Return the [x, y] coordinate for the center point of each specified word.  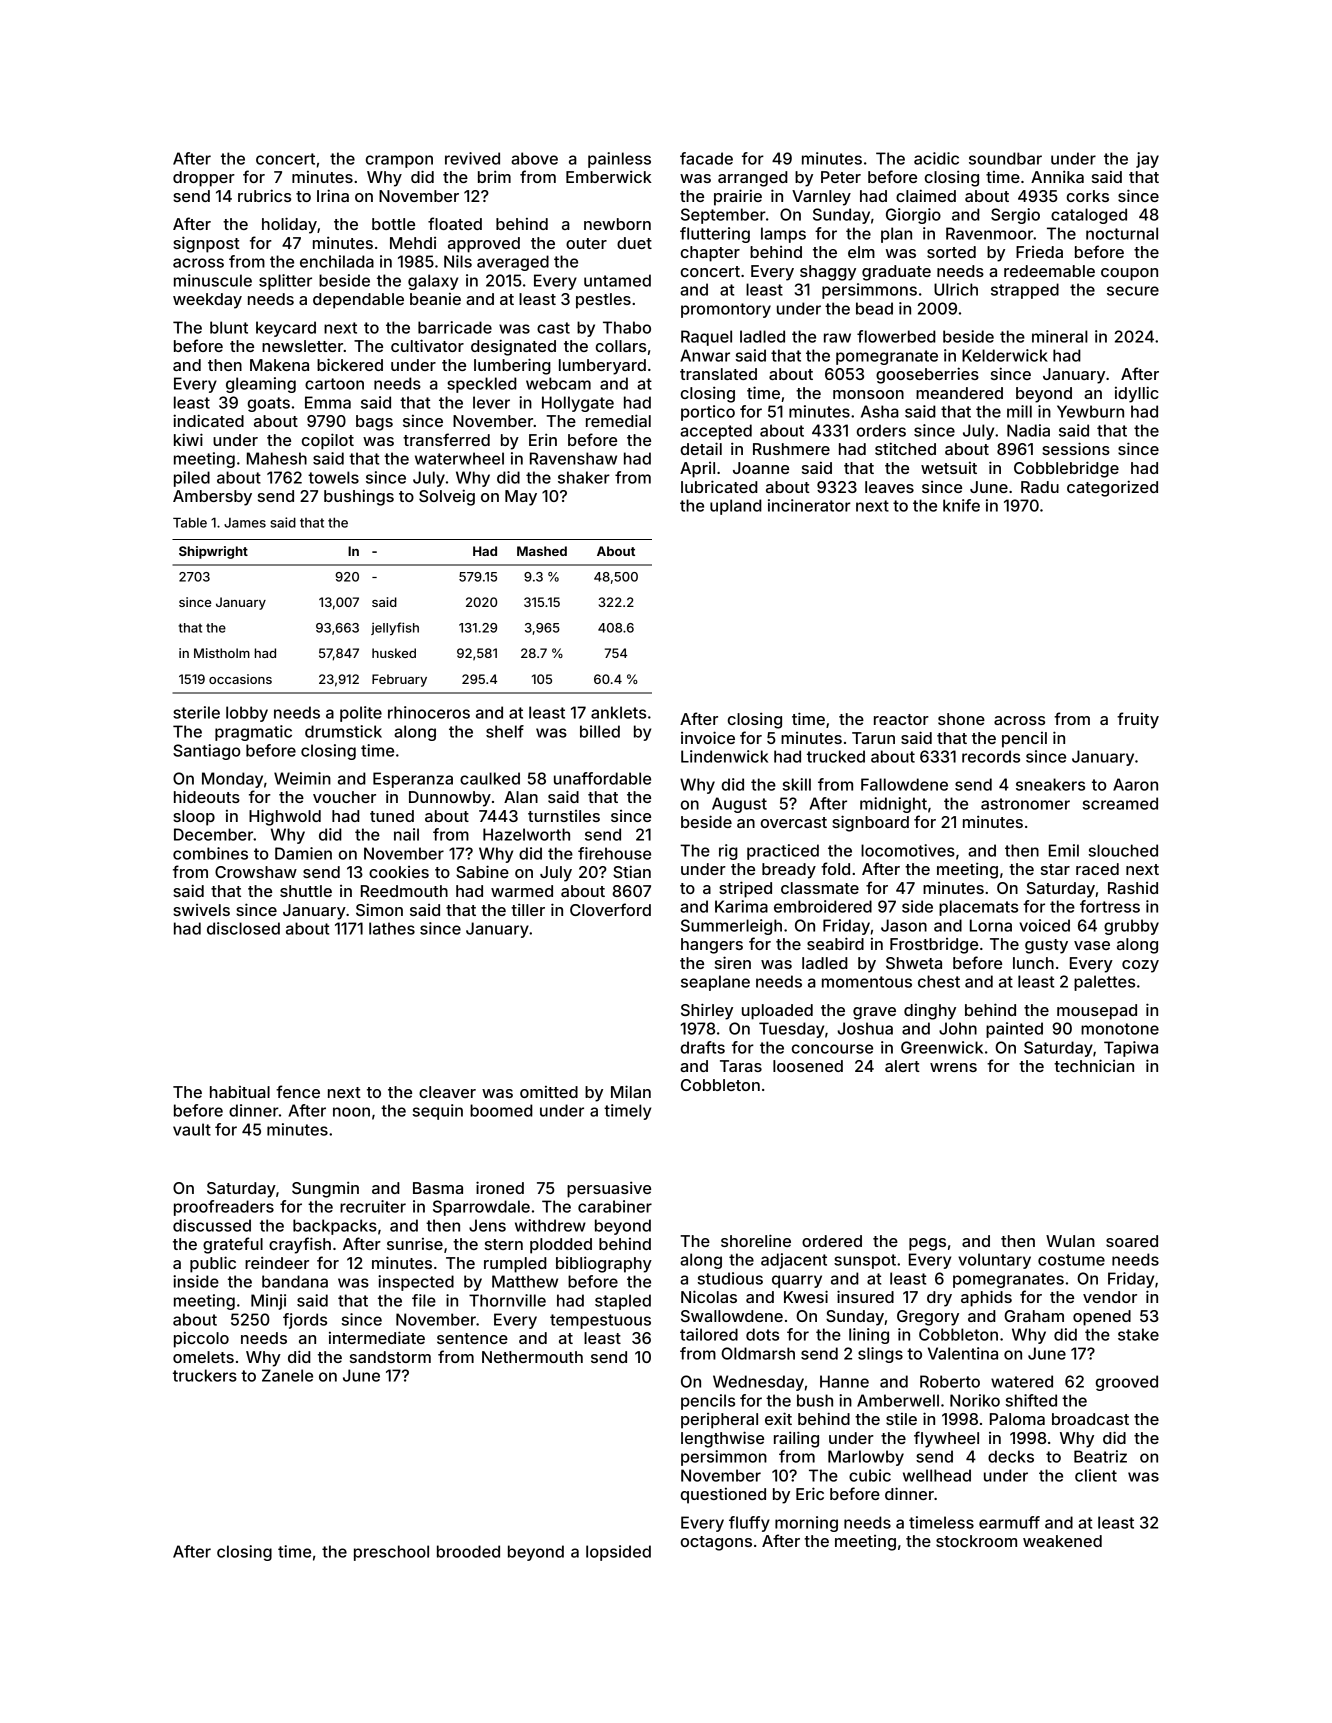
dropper [204, 179]
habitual [240, 1092]
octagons [716, 1543]
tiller [528, 909]
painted [1014, 1030]
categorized [1112, 488]
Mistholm [222, 653]
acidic [936, 158]
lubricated [719, 486]
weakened [1062, 1541]
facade [706, 158]
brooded [468, 1551]
